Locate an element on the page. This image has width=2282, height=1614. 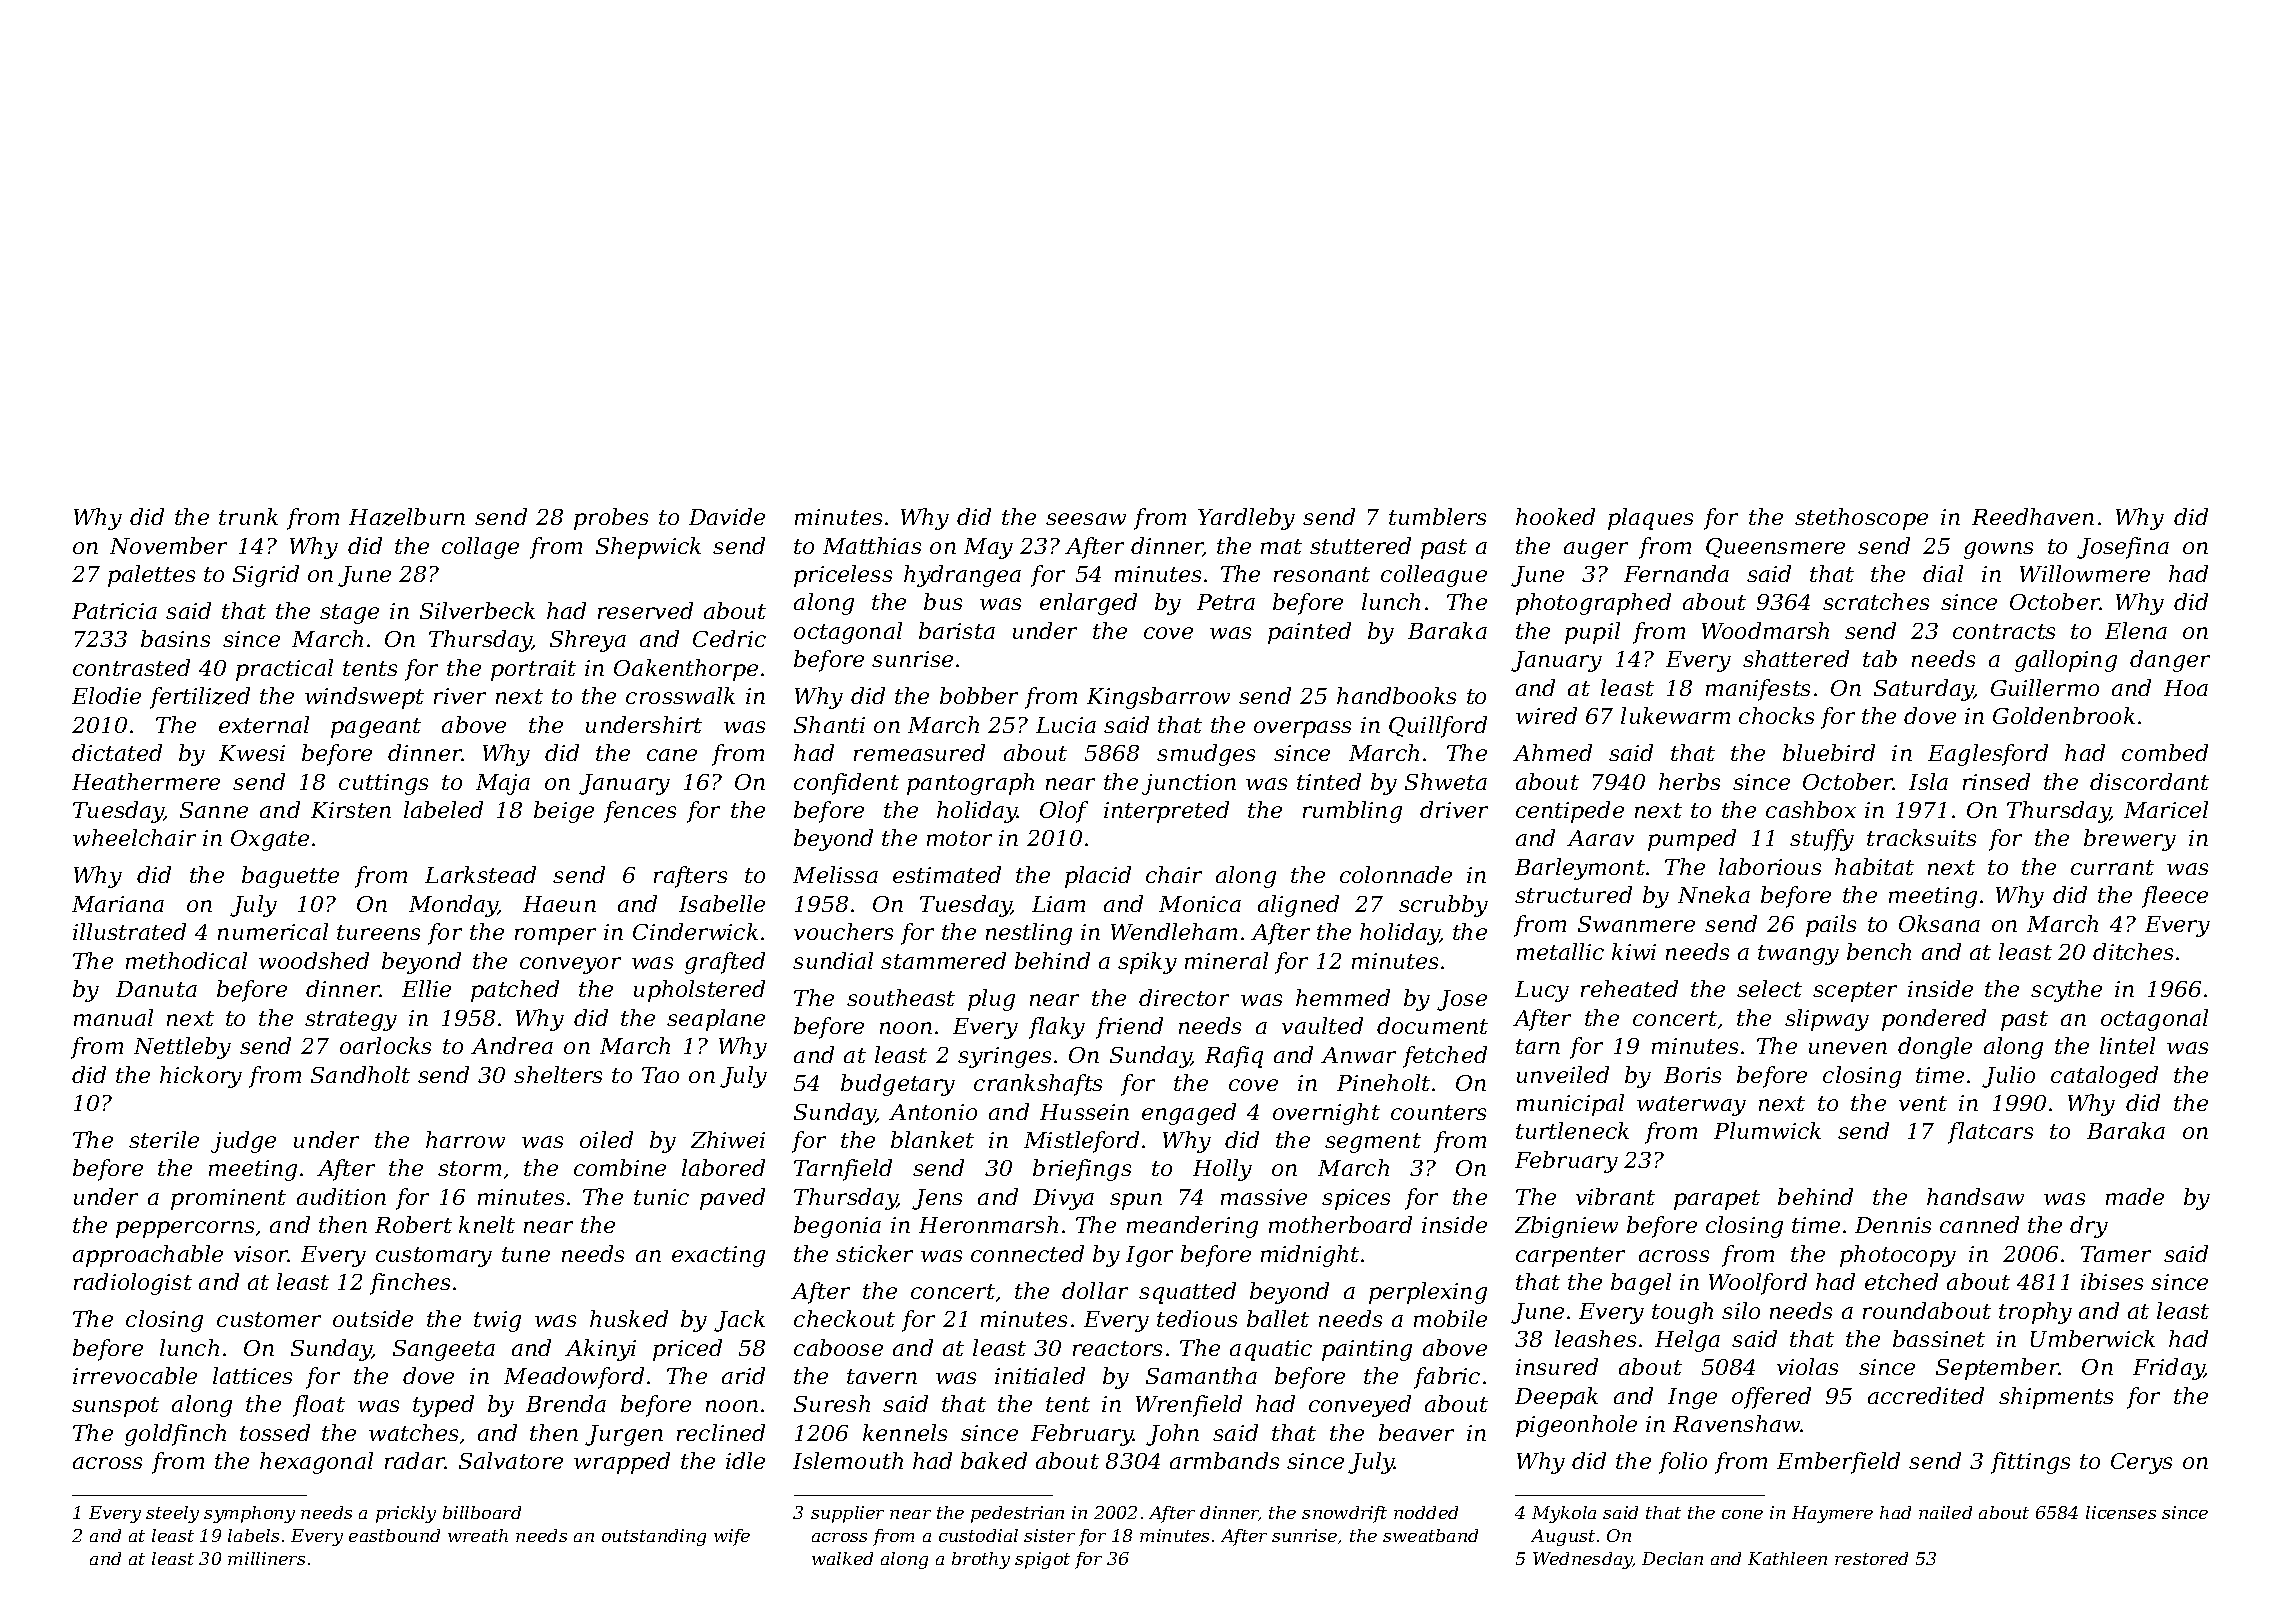
stammered is located at coordinates (943, 960).
